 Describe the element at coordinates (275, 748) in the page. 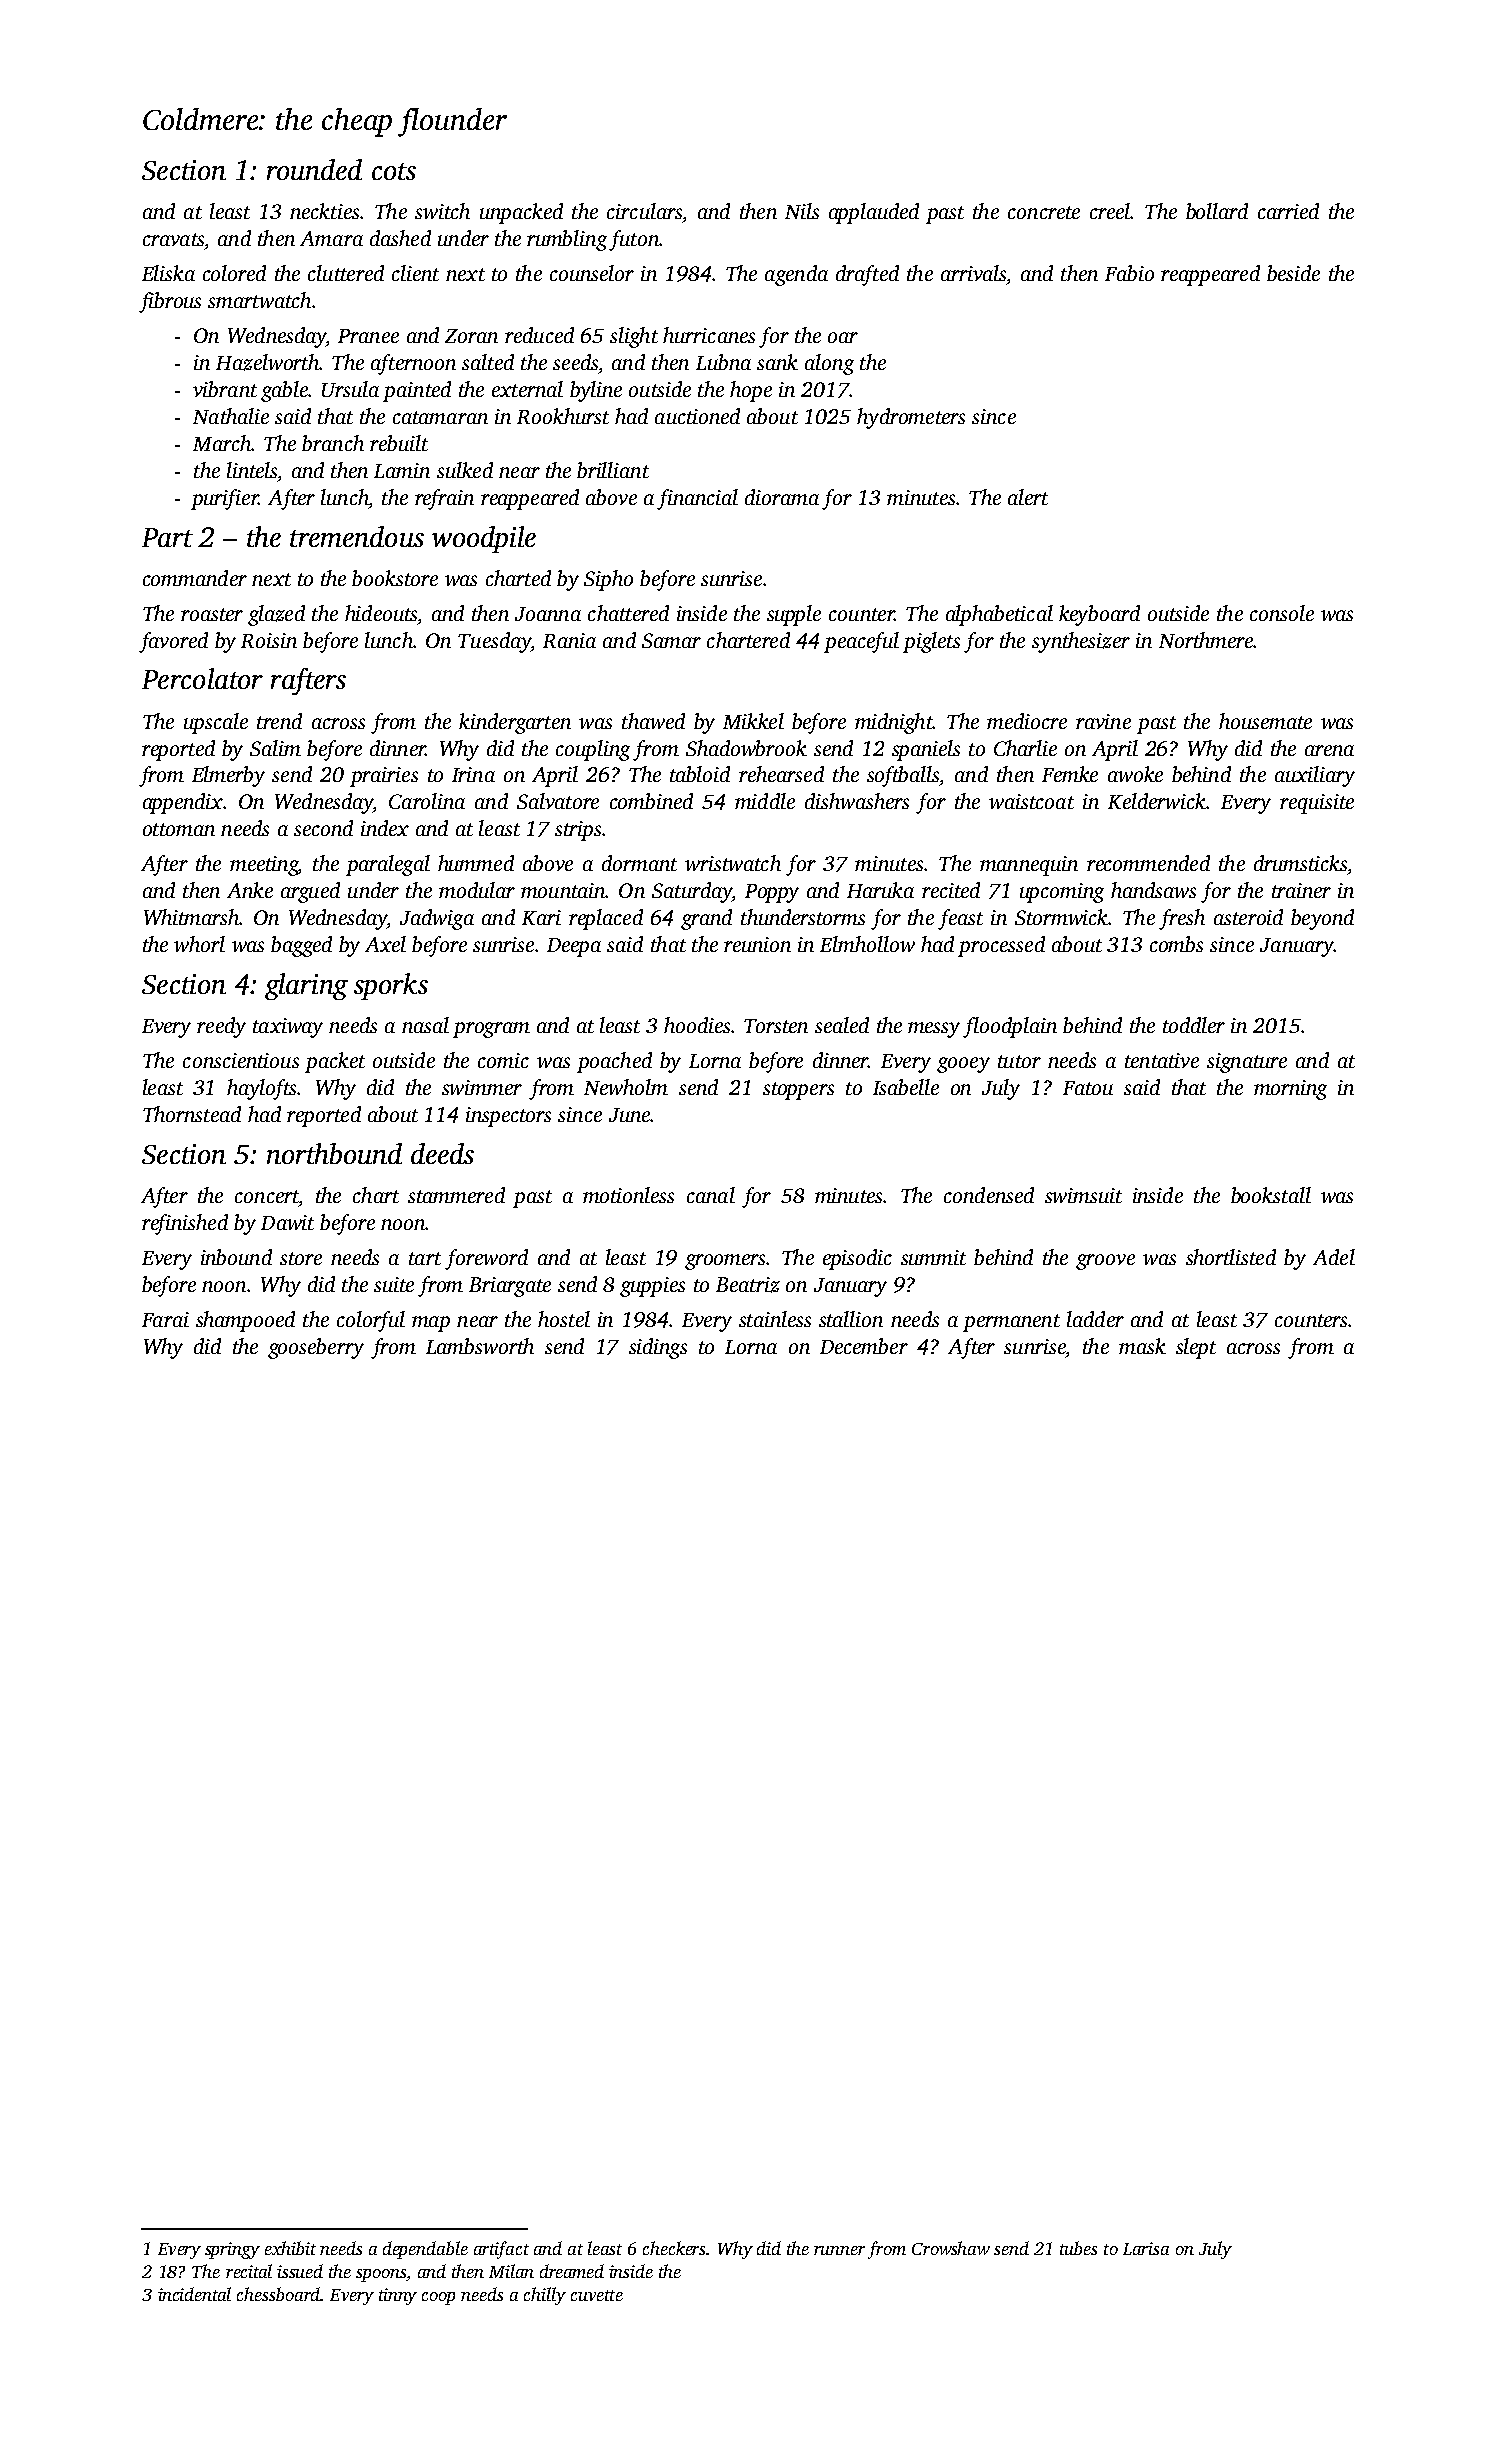

I see `Salim` at that location.
